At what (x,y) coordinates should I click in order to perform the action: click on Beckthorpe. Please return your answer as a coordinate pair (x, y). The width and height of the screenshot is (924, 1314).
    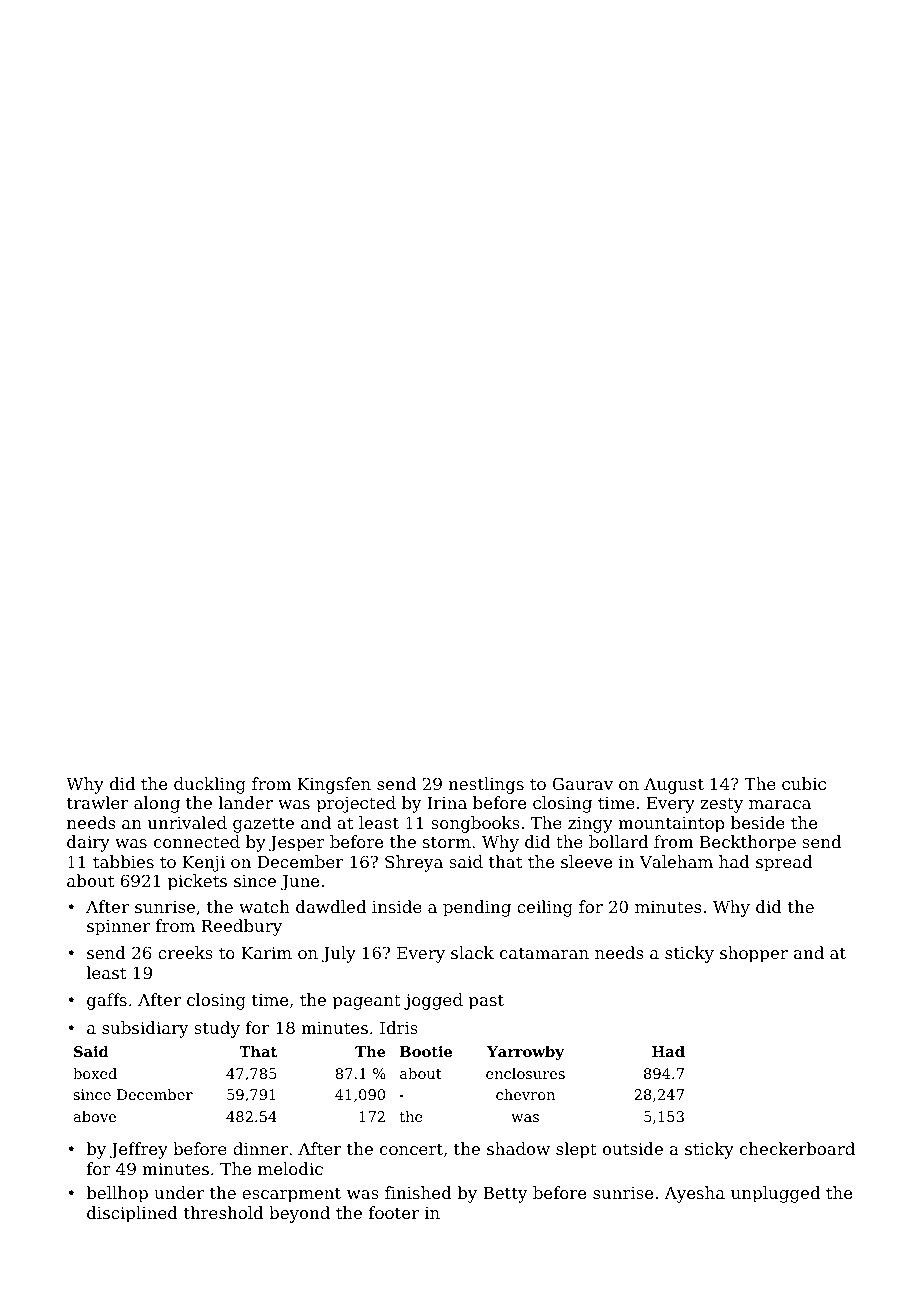
    Looking at the image, I should click on (748, 843).
